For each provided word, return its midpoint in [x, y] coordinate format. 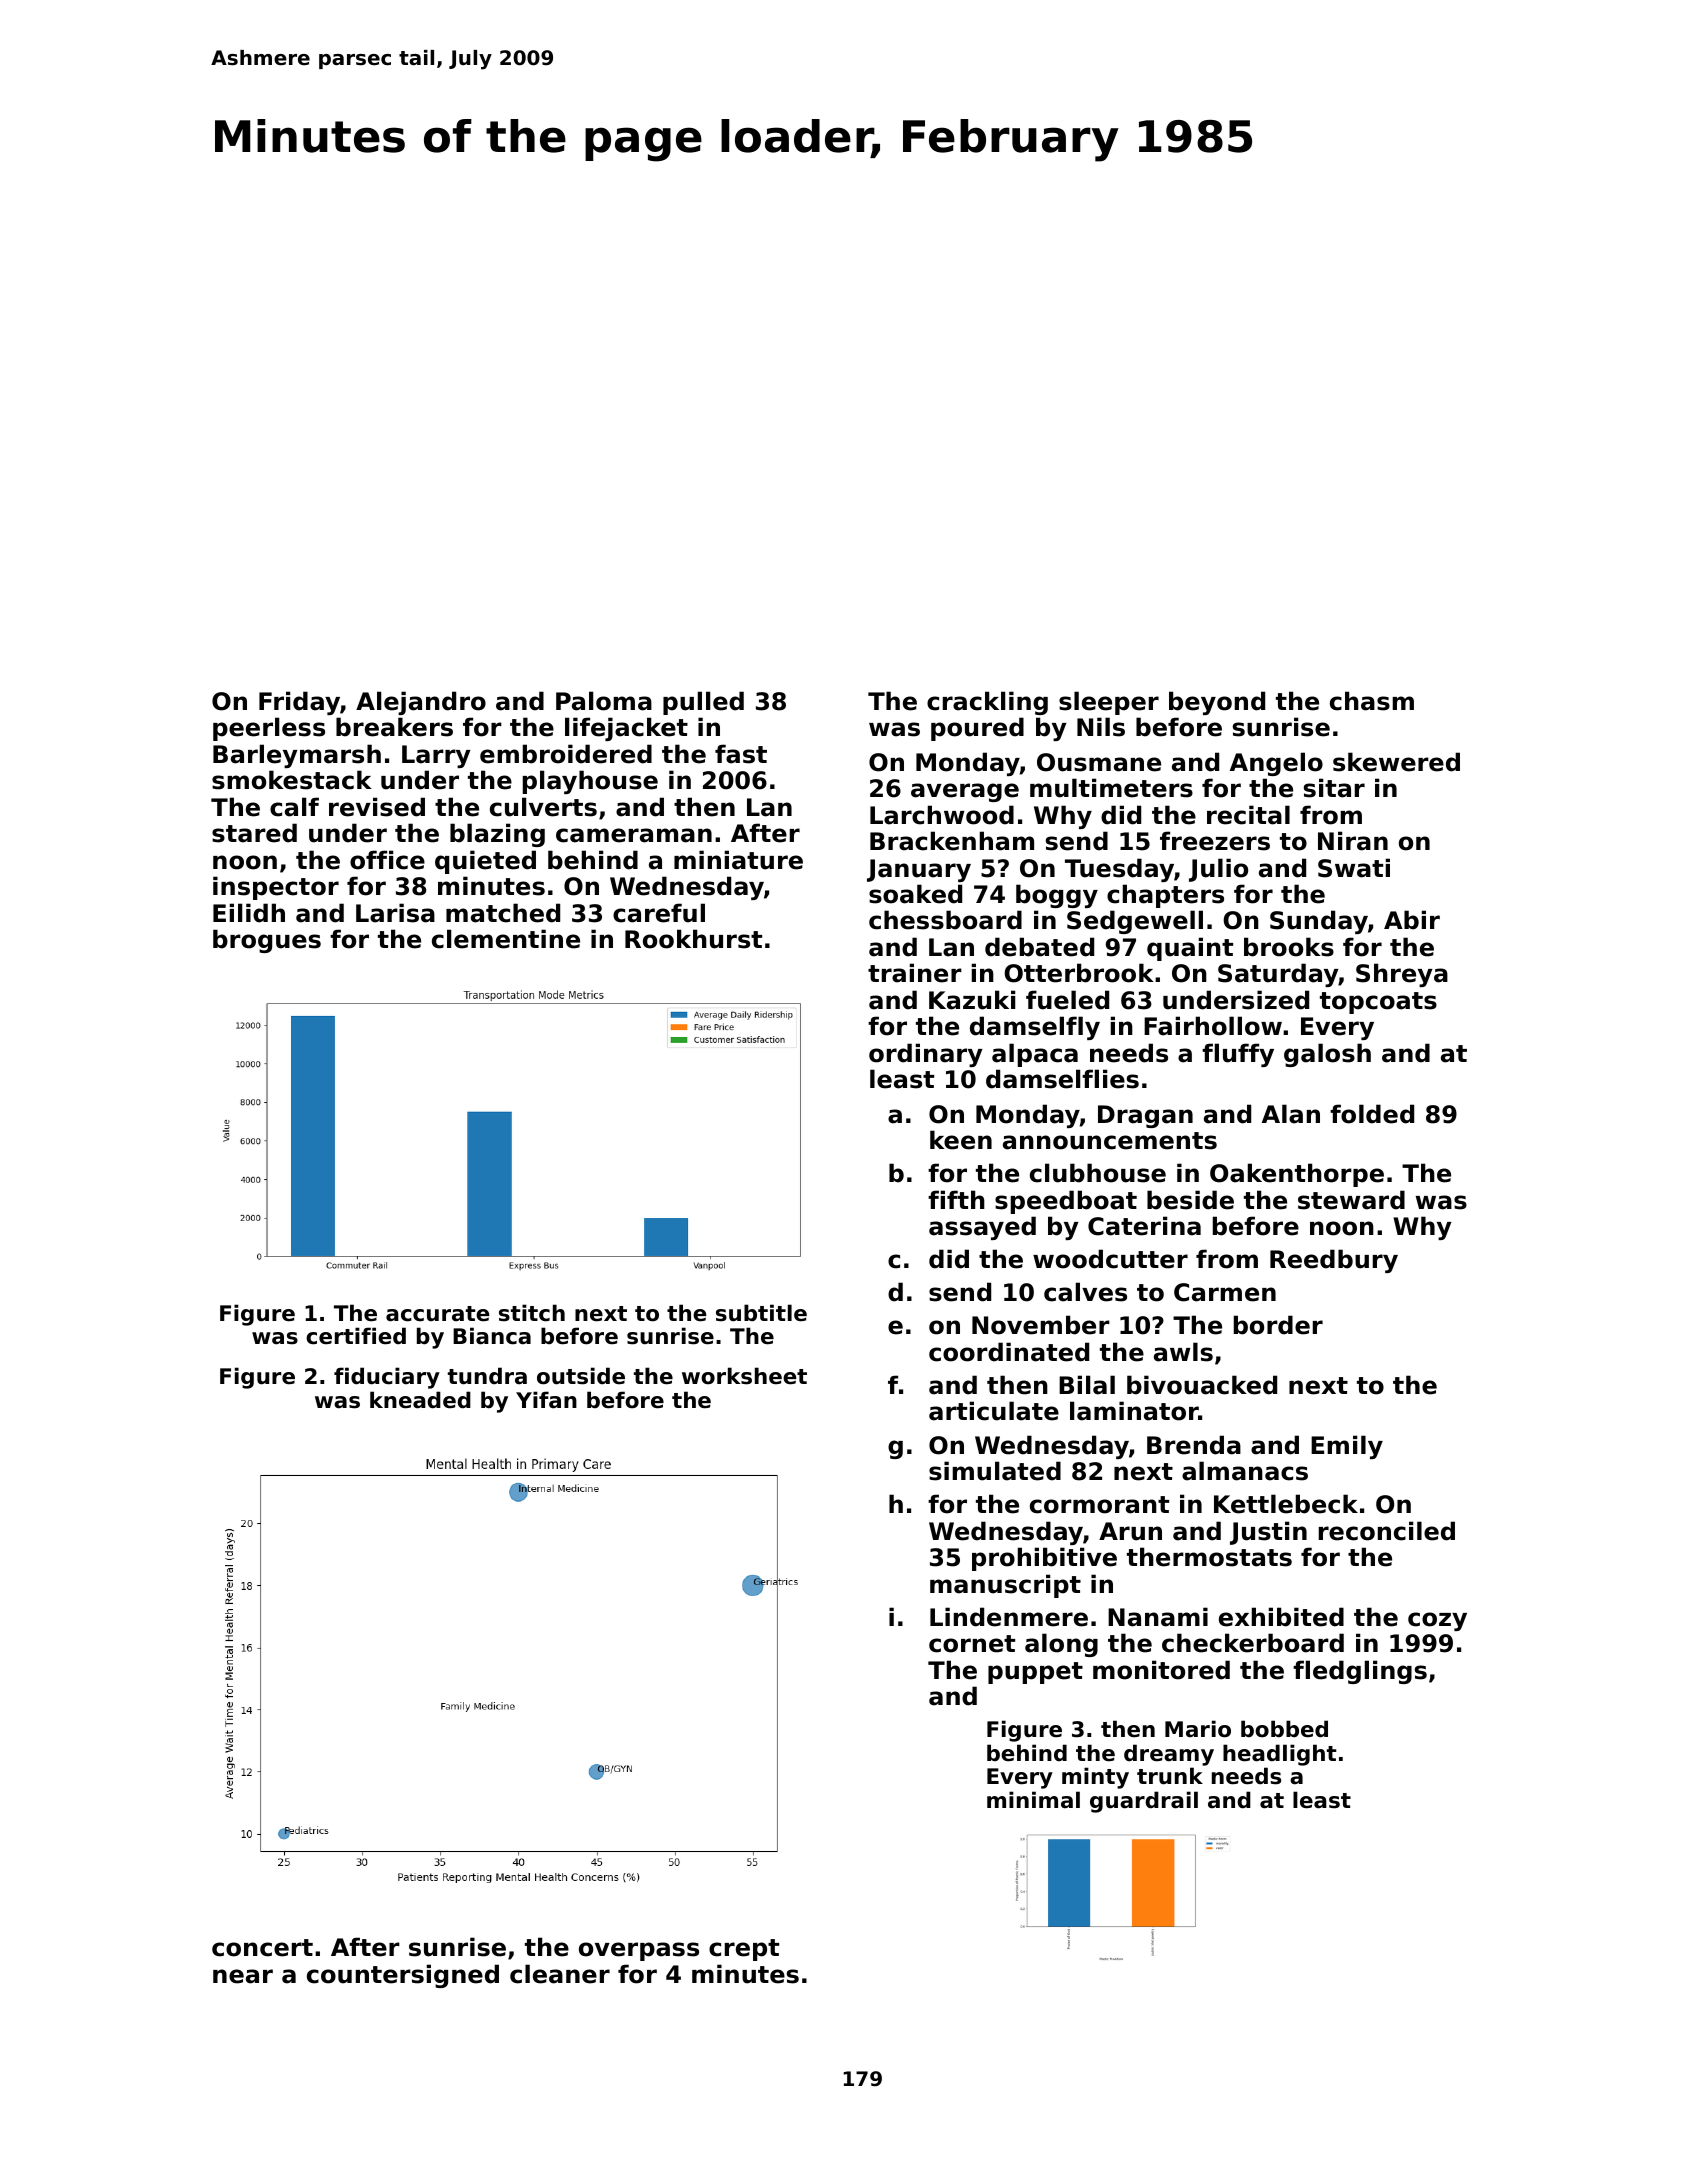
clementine [506, 939]
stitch [532, 1313]
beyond [1217, 703]
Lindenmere [1009, 1617]
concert [262, 1948]
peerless [269, 729]
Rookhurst [693, 939]
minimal [1033, 1800]
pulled [703, 703]
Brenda [1194, 1445]
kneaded [420, 1400]
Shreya [1402, 975]
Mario [1198, 1729]
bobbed [1284, 1729]
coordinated [1009, 1352]
